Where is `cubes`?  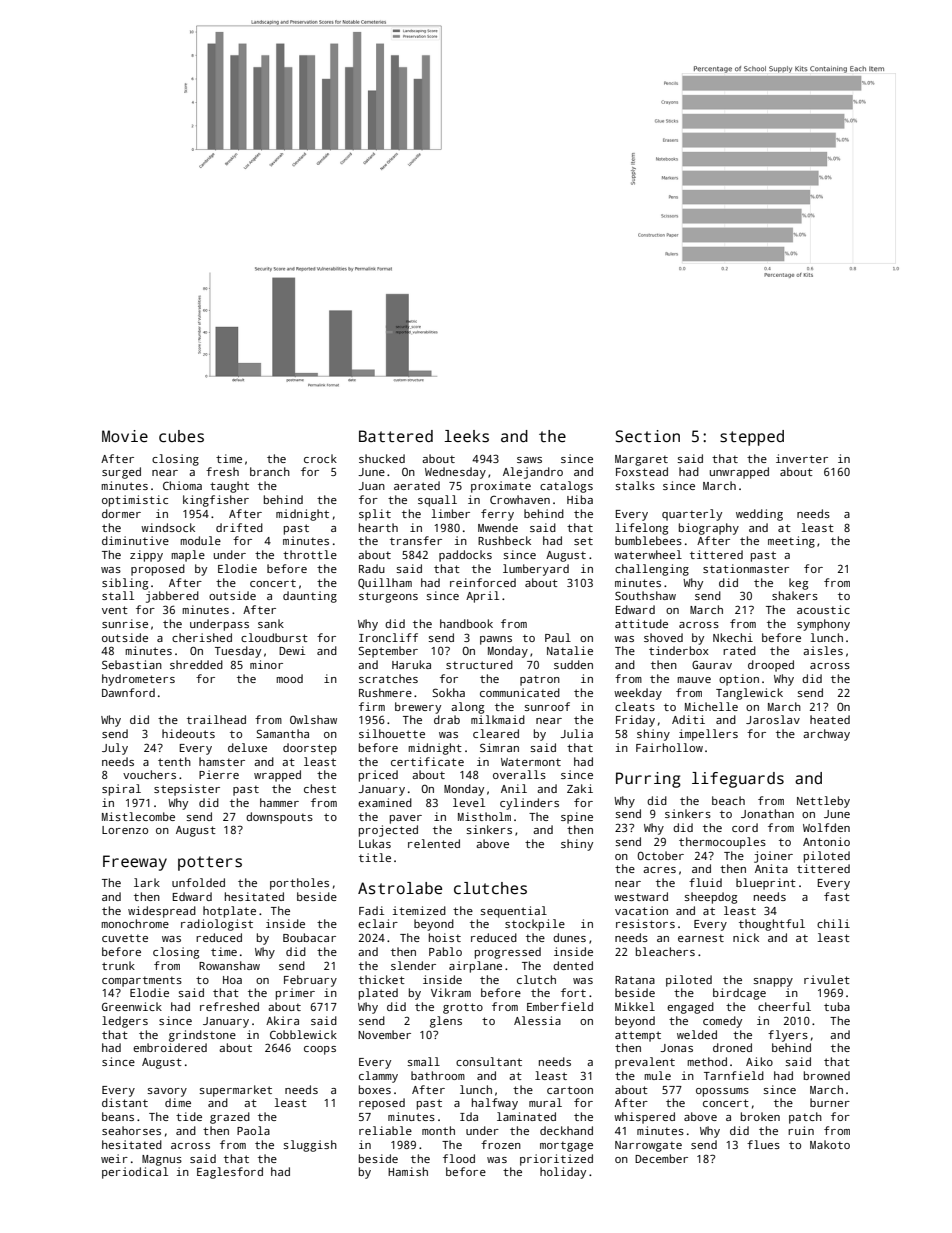
cubes is located at coordinates (181, 436).
